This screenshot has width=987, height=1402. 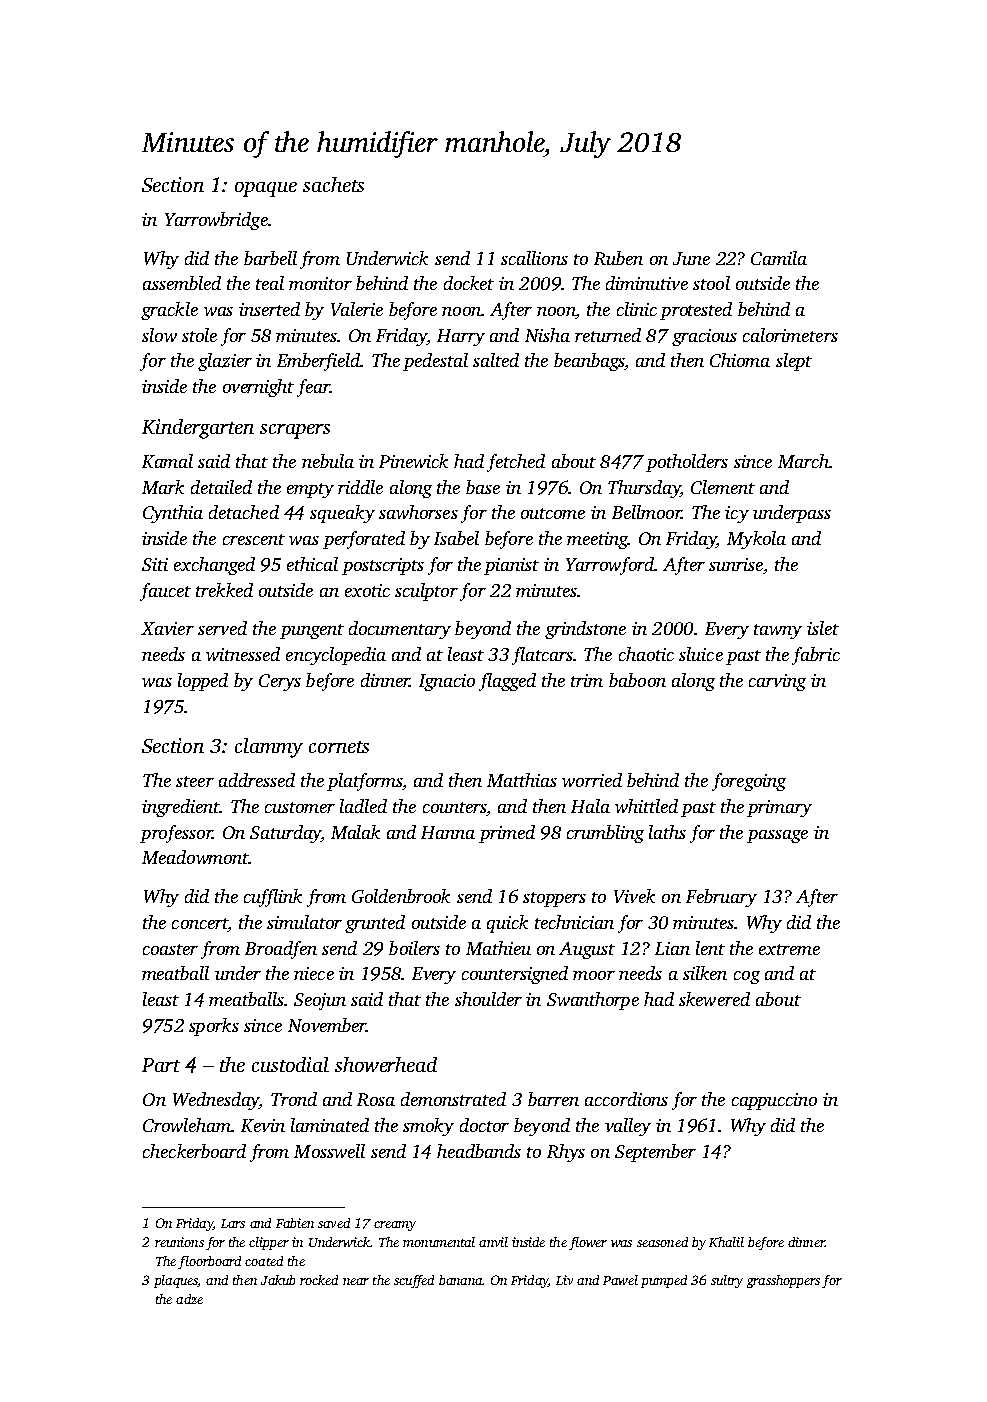 I want to click on sachets, so click(x=333, y=184).
